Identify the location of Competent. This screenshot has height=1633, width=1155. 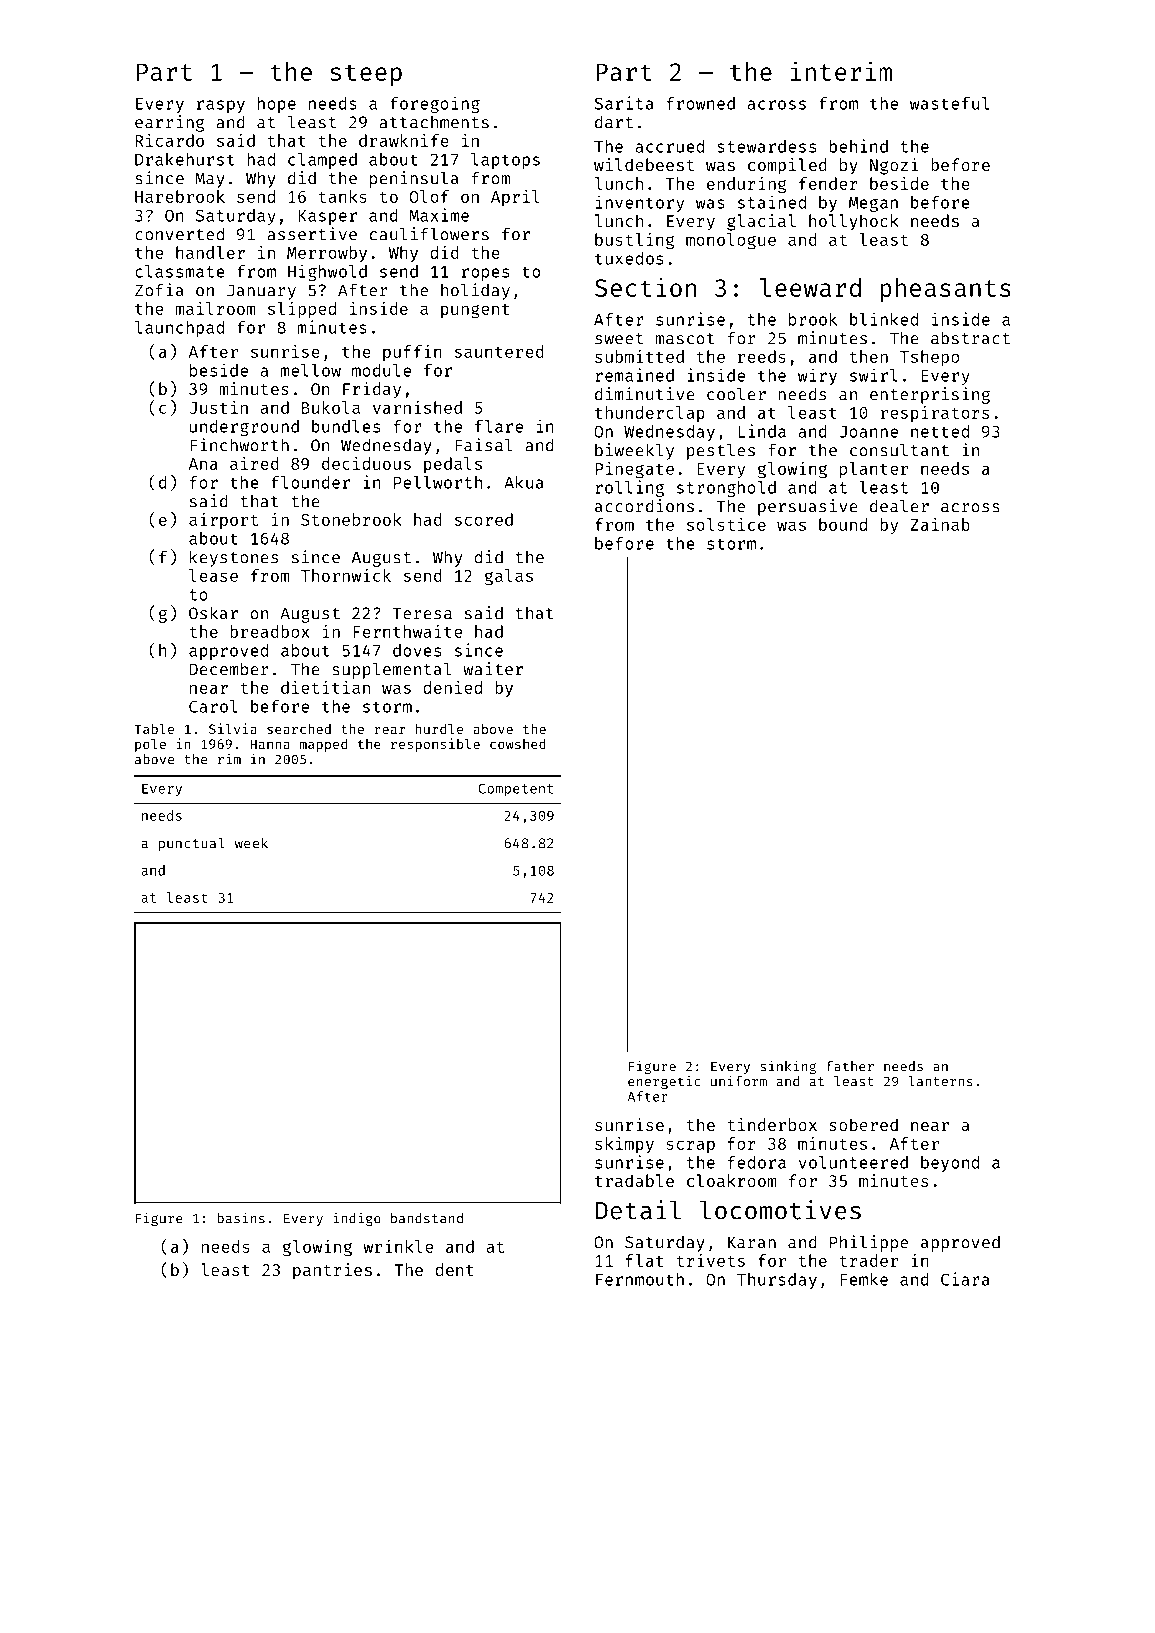
(516, 790).
